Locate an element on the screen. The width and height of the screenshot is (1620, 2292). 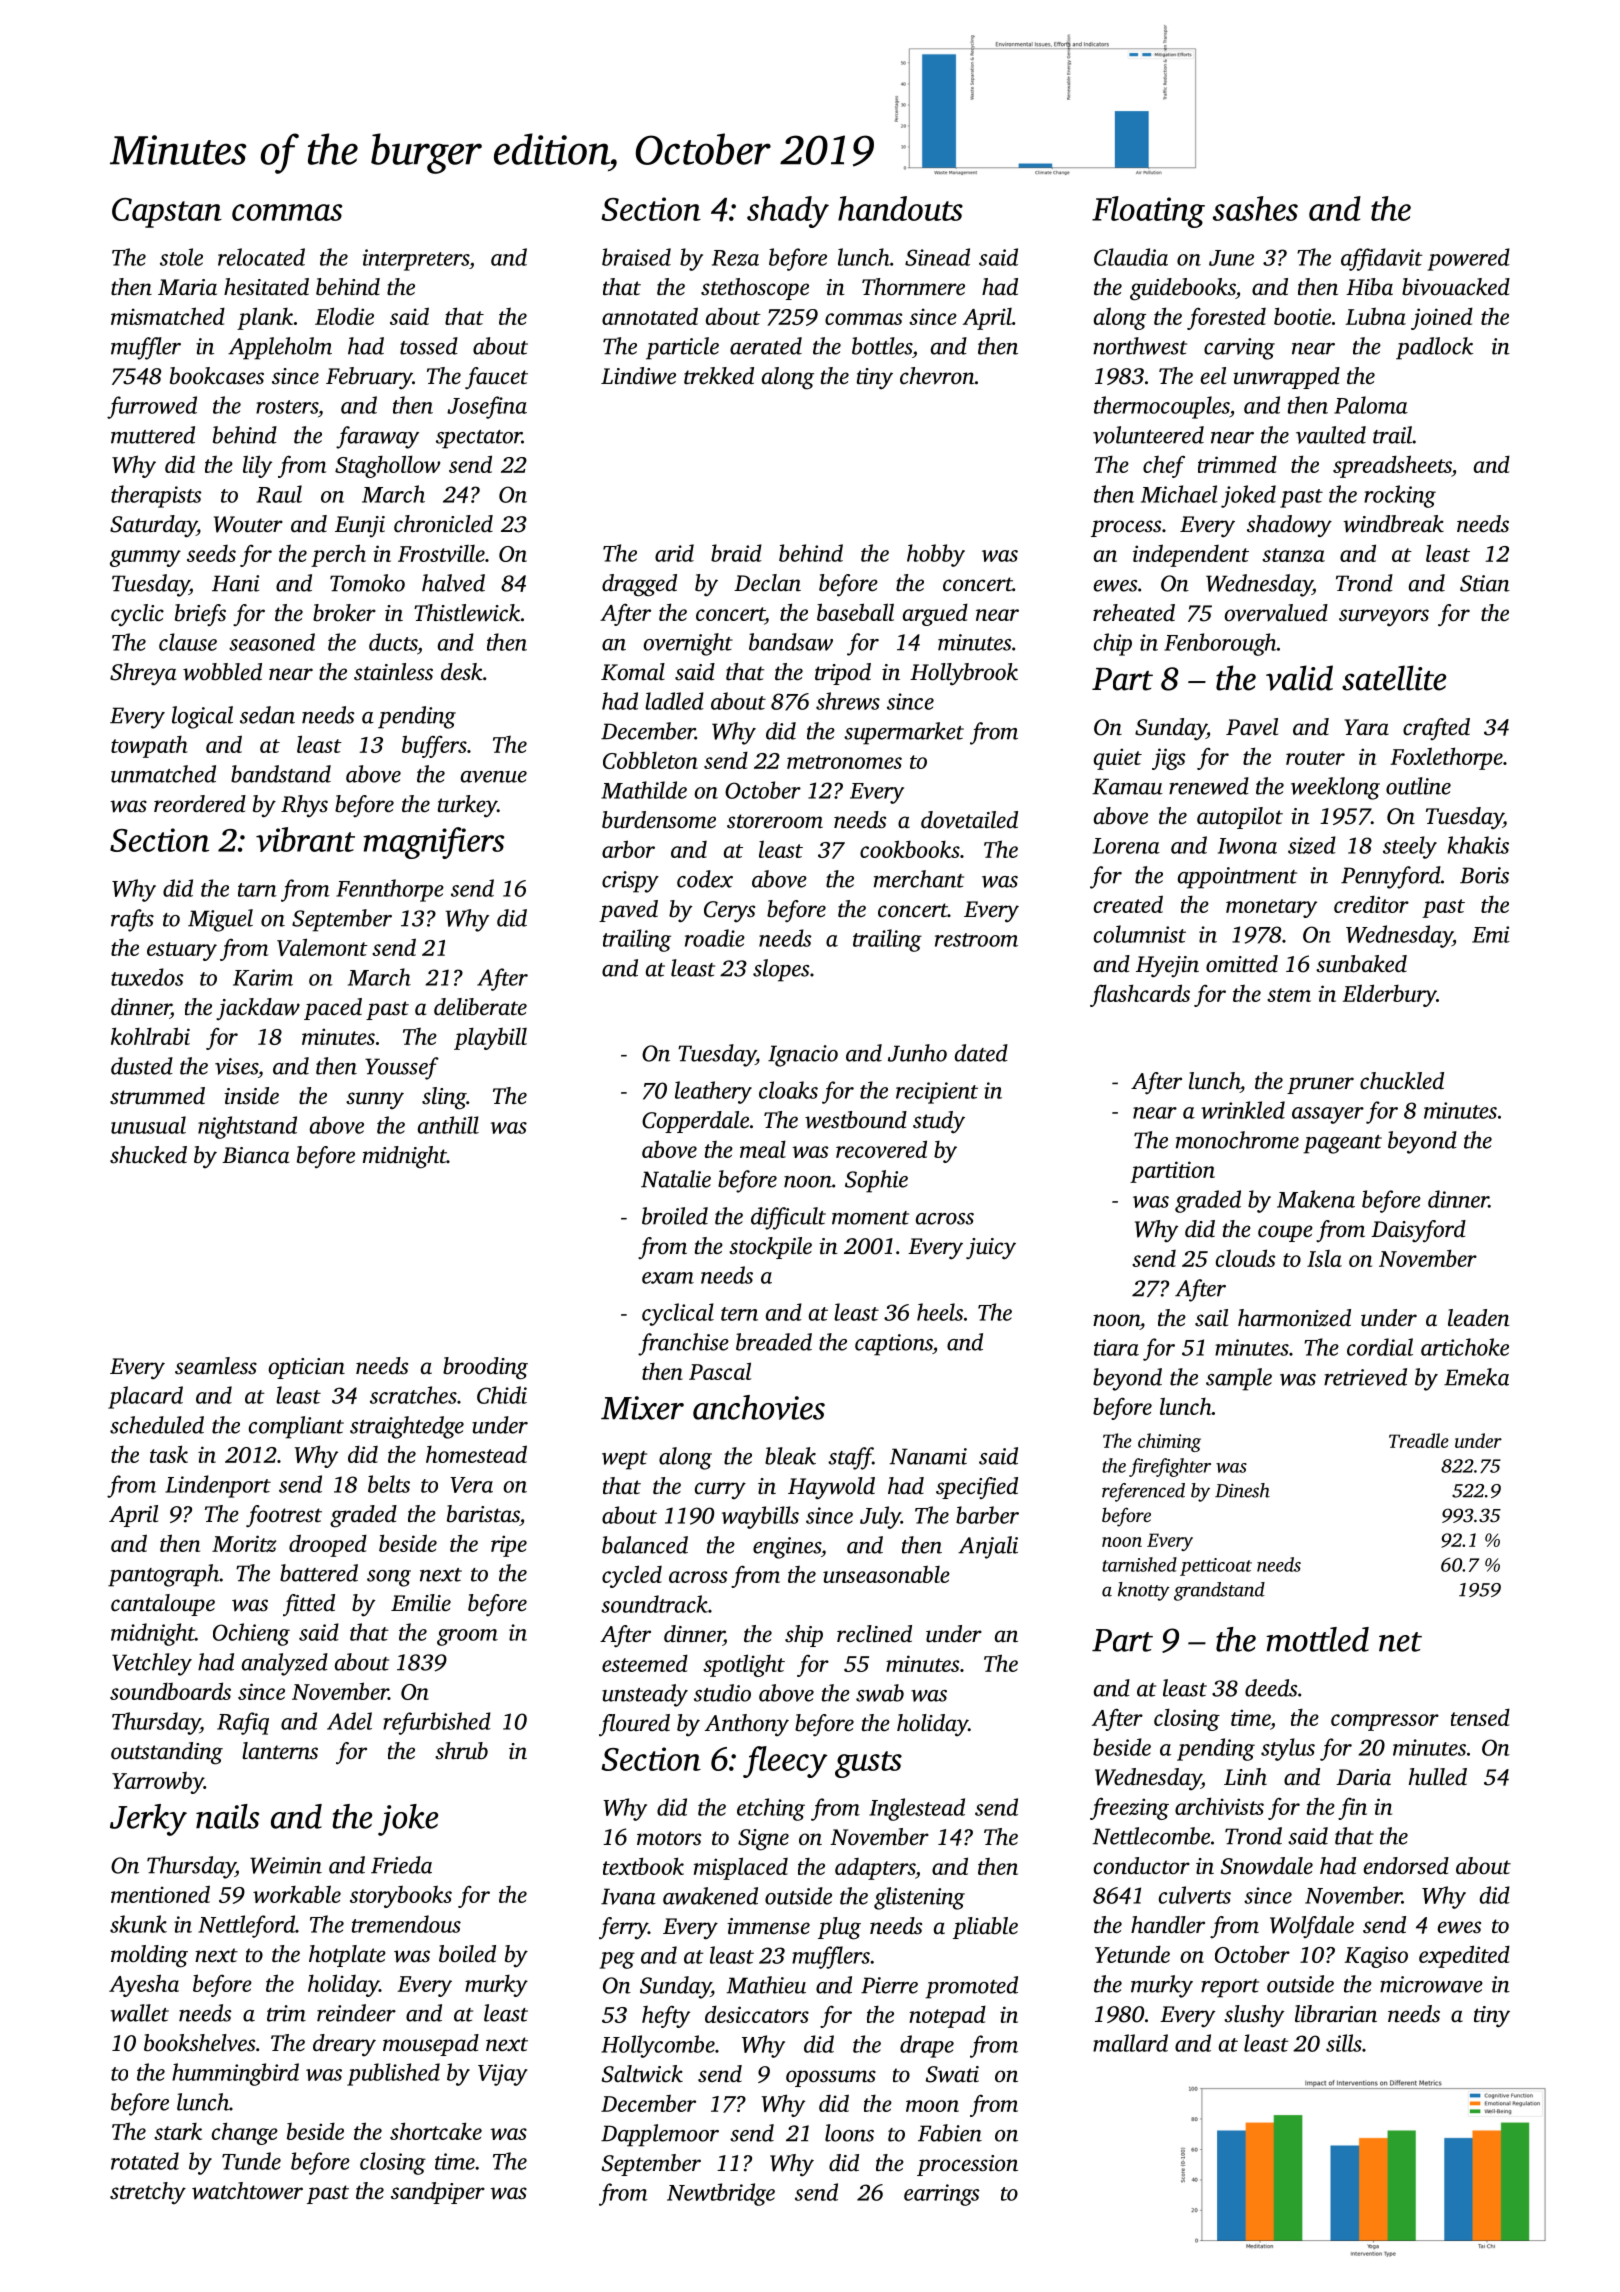
earrings is located at coordinates (942, 2195).
